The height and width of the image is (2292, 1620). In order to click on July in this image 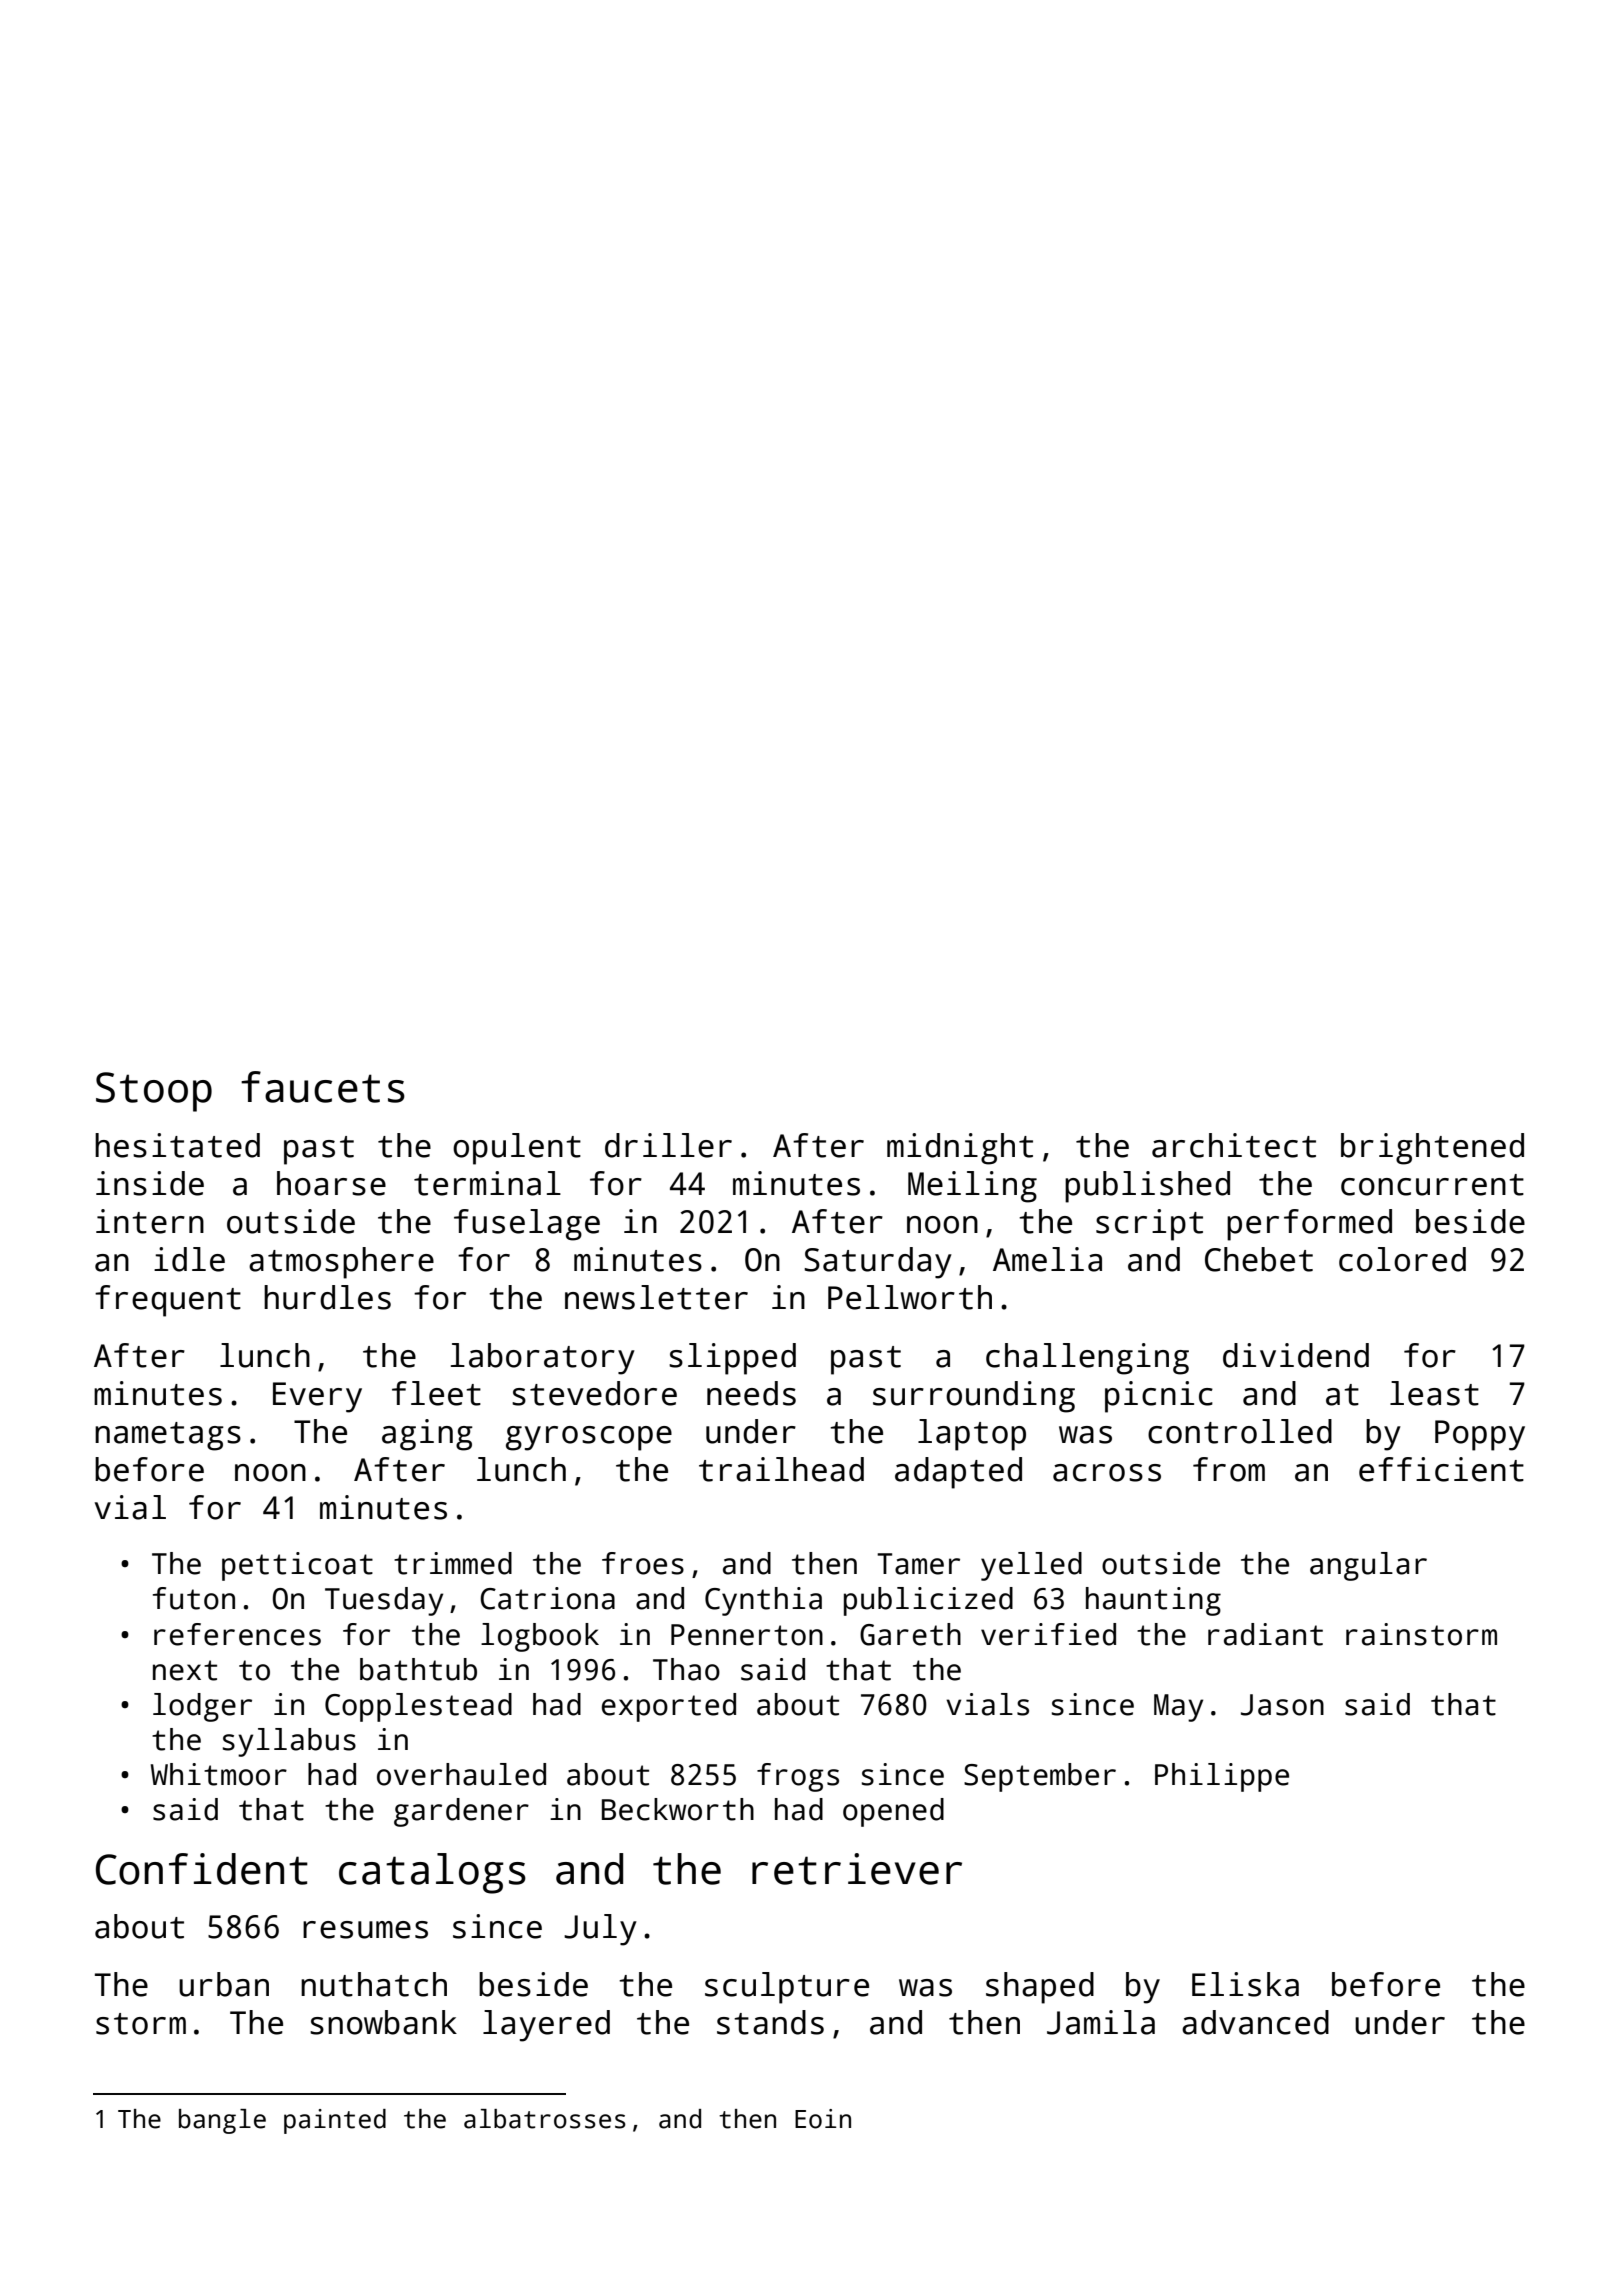, I will do `click(600, 1930)`.
